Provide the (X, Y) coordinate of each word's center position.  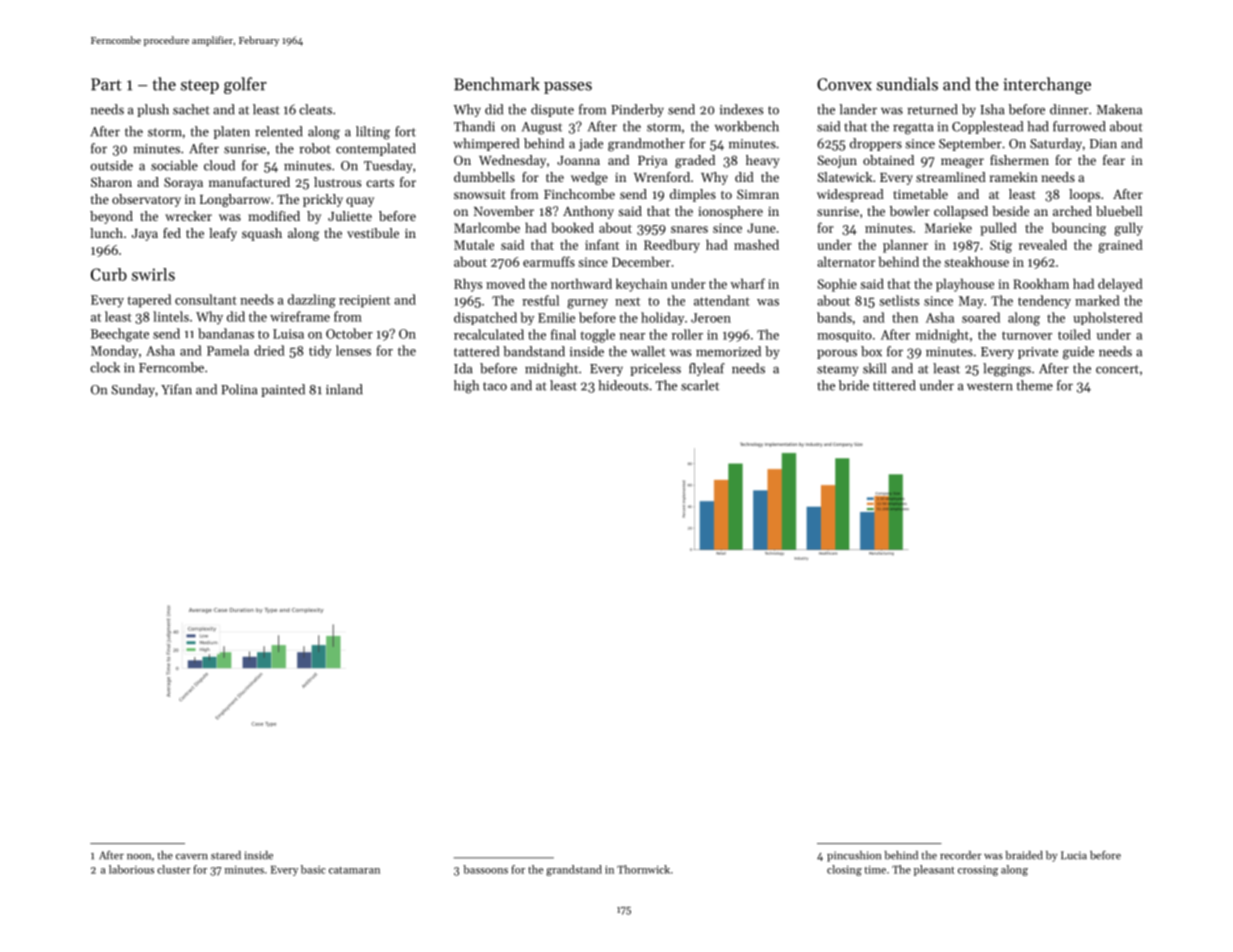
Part (106, 84)
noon (139, 857)
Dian (1103, 144)
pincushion (854, 856)
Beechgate (120, 335)
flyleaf (707, 369)
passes (568, 88)
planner (905, 246)
